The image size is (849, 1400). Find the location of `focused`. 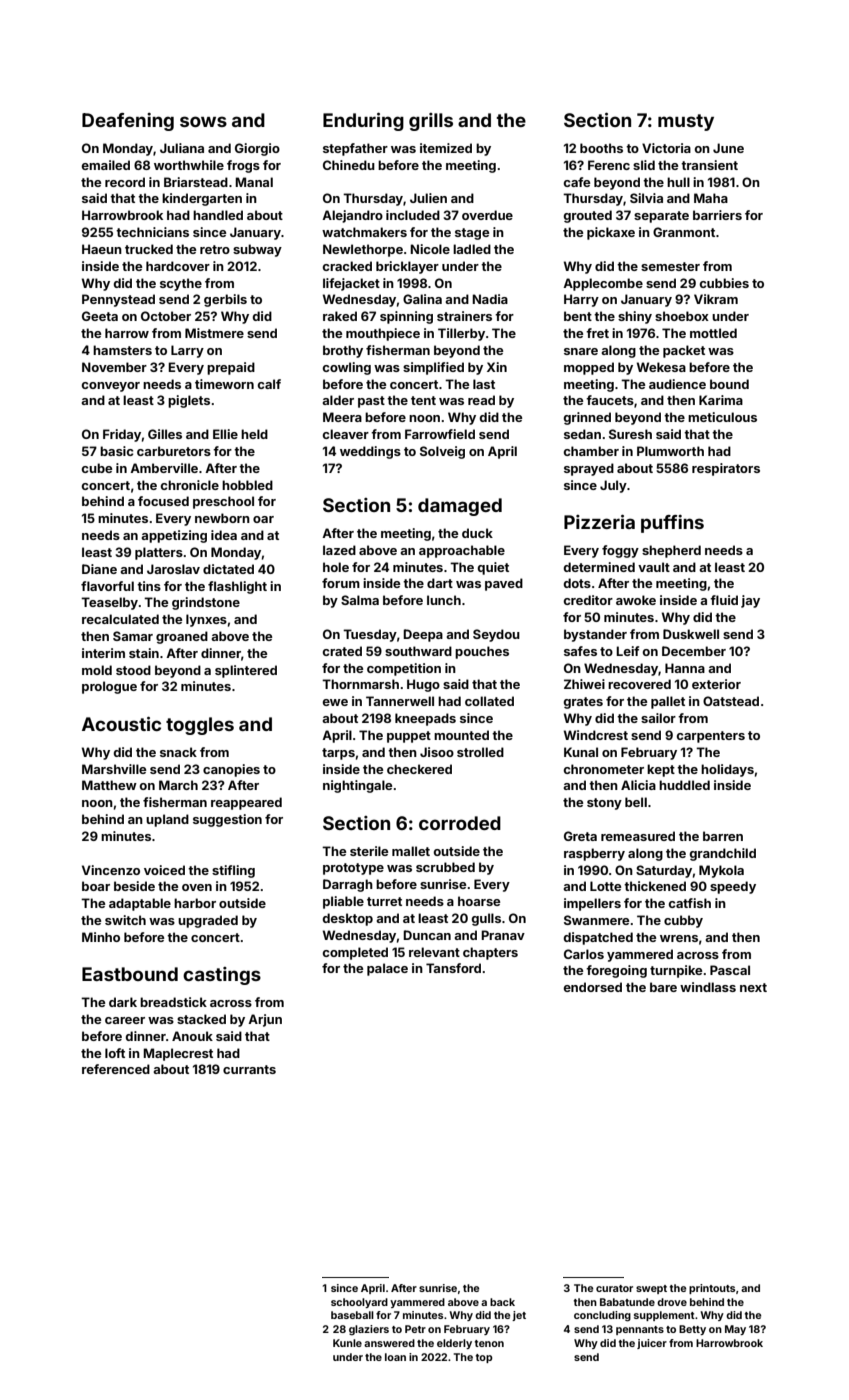

focused is located at coordinates (163, 501).
